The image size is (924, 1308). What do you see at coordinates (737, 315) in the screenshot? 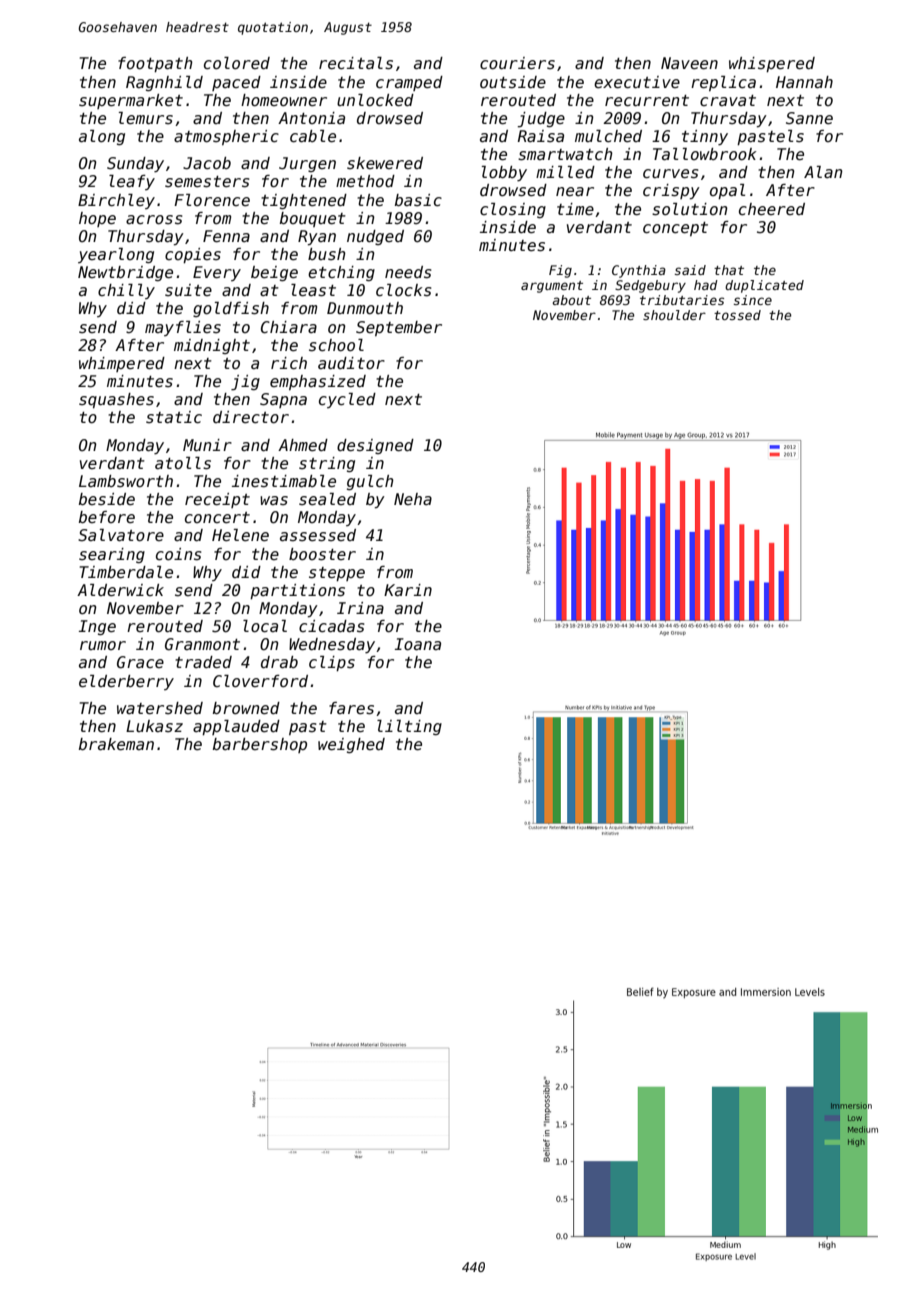
I see `tossed` at bounding box center [737, 315].
